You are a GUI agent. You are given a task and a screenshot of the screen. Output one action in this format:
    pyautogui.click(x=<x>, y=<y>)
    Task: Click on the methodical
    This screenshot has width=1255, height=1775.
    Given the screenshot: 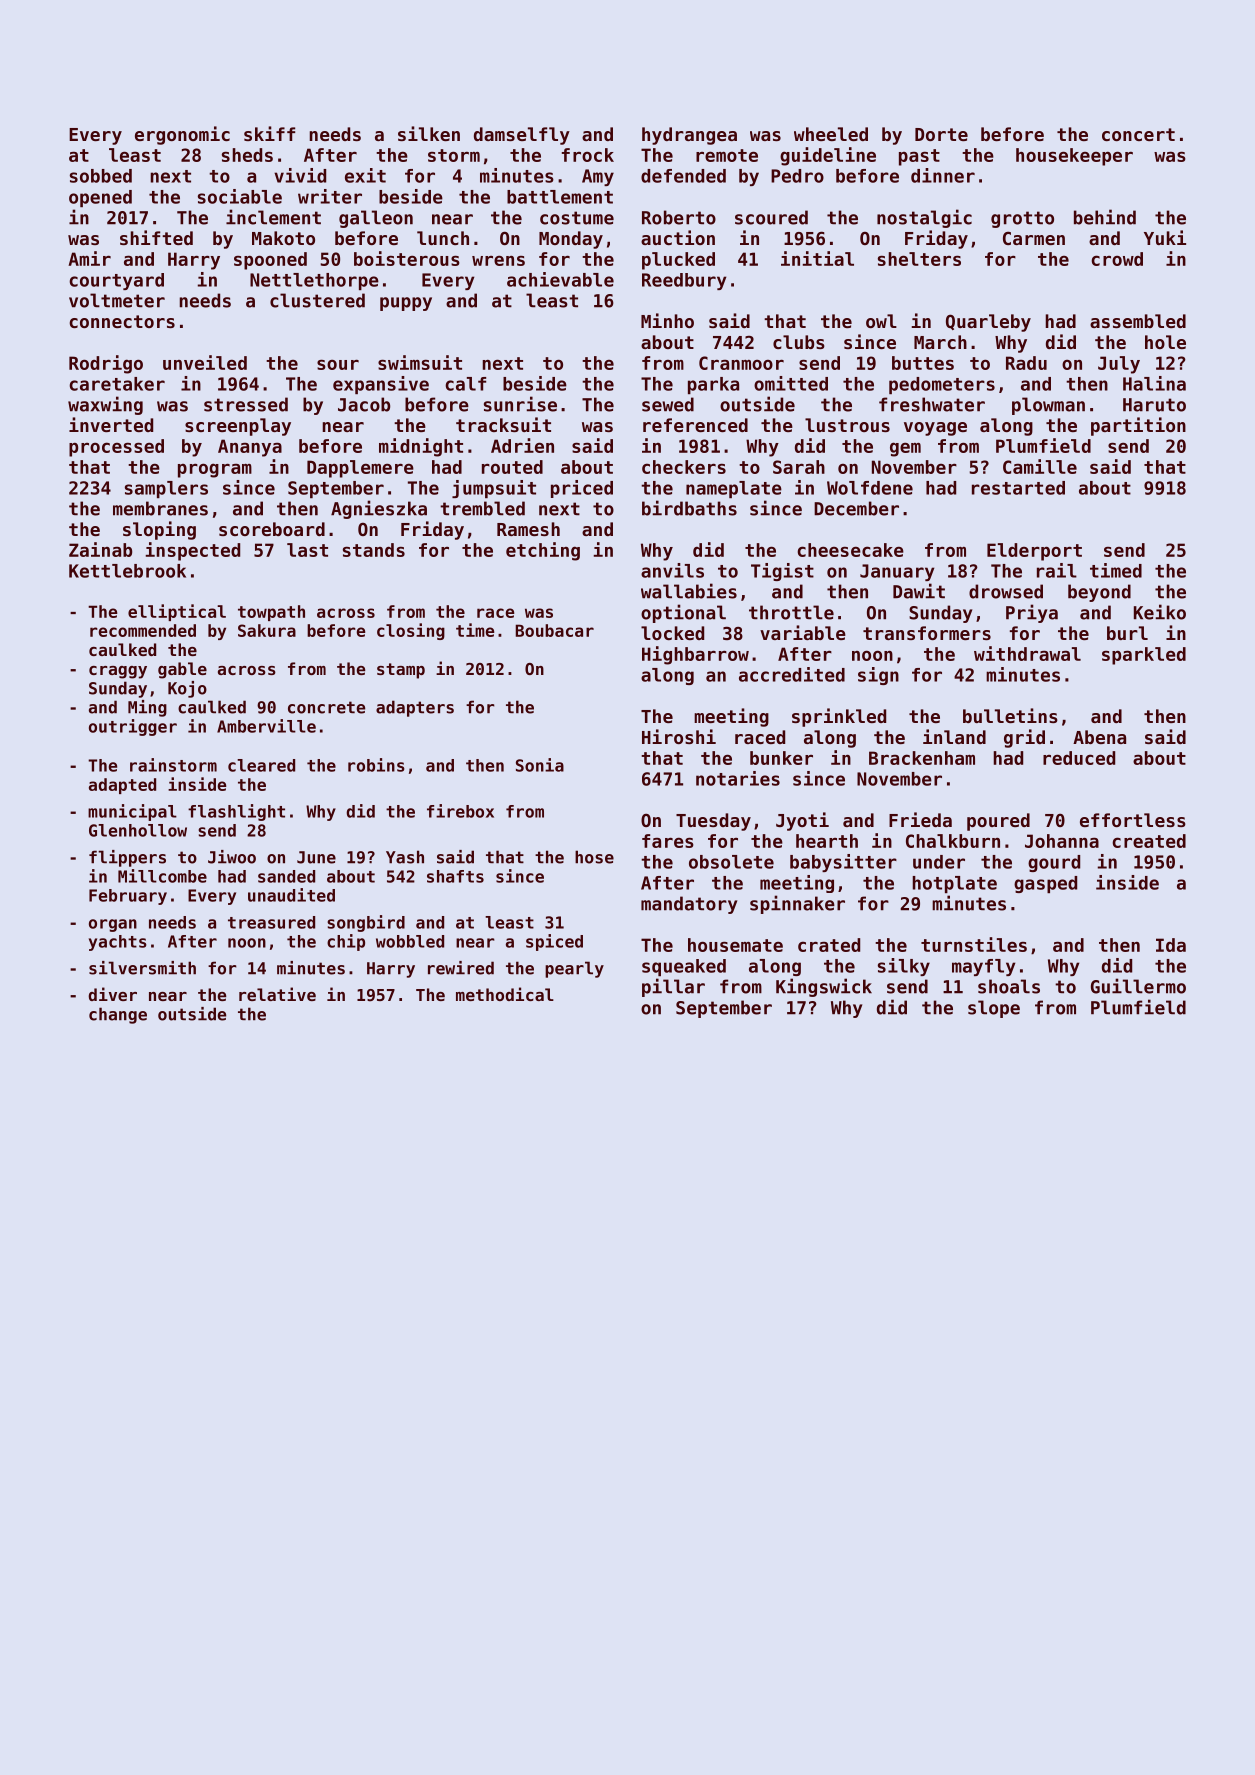 What is the action you would take?
    pyautogui.click(x=505, y=994)
